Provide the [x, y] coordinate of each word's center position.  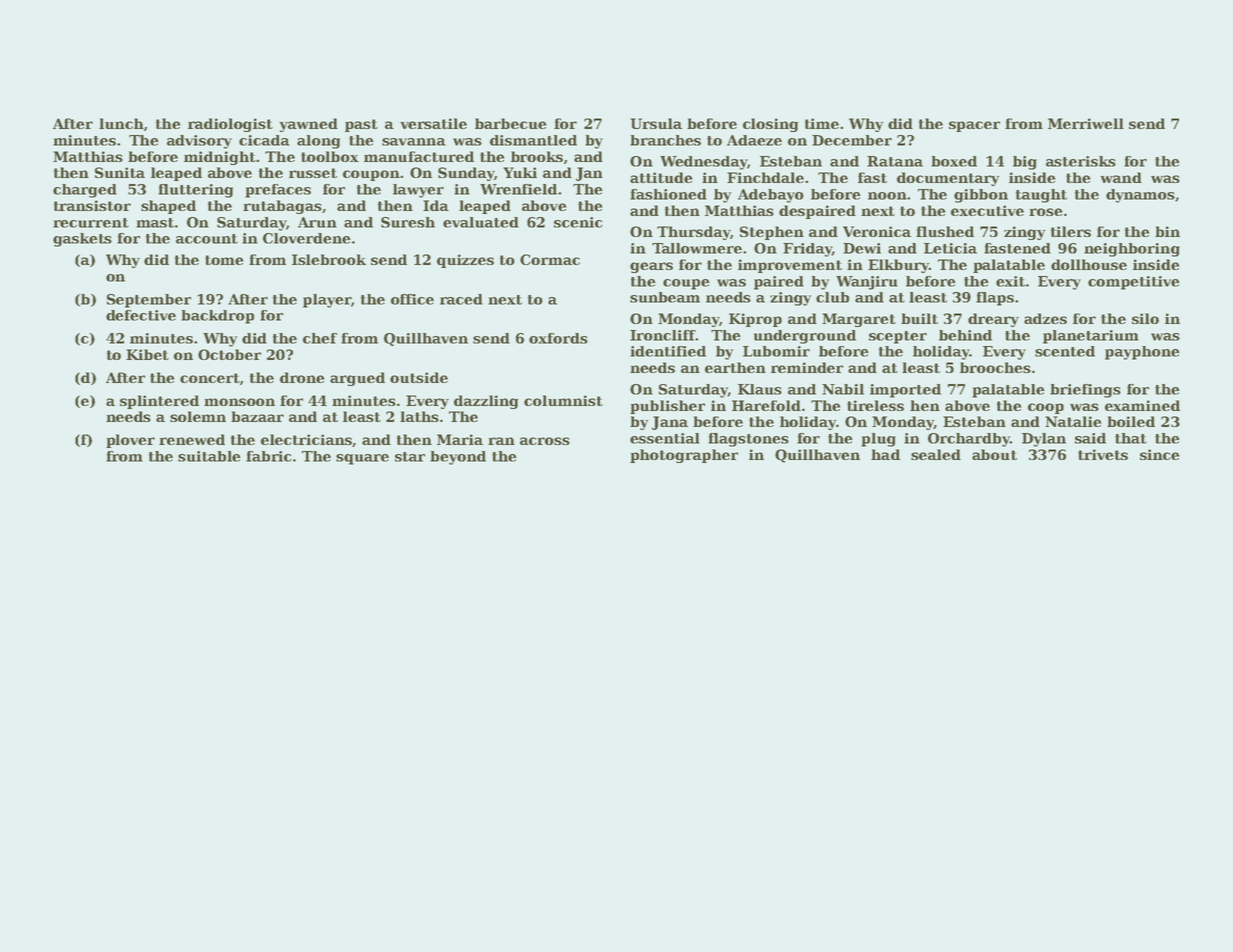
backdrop [217, 317]
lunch [121, 123]
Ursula [656, 123]
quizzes [465, 261]
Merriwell [1086, 123]
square [362, 459]
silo [1145, 318]
